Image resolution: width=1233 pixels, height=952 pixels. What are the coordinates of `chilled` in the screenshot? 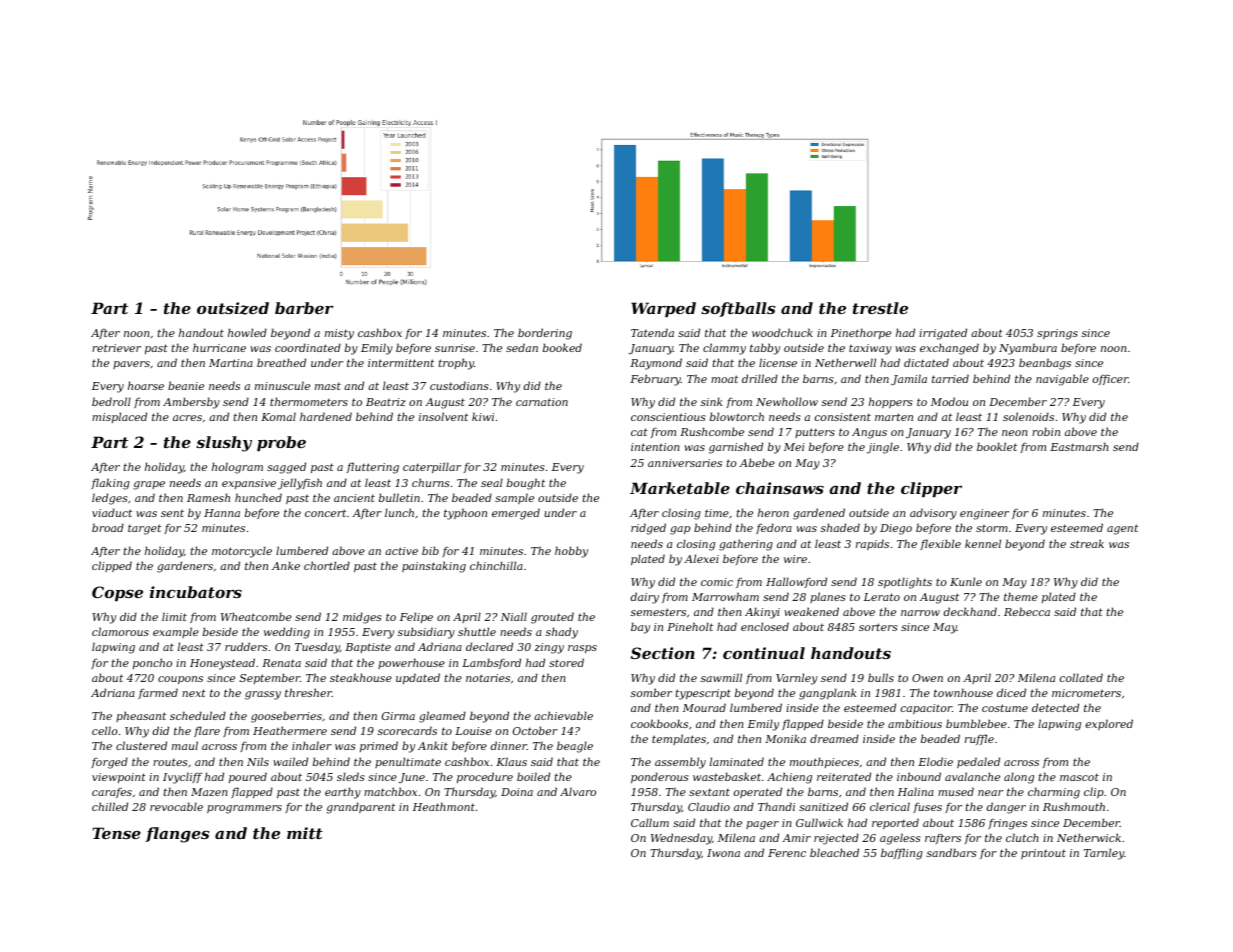 It's located at (110, 806).
